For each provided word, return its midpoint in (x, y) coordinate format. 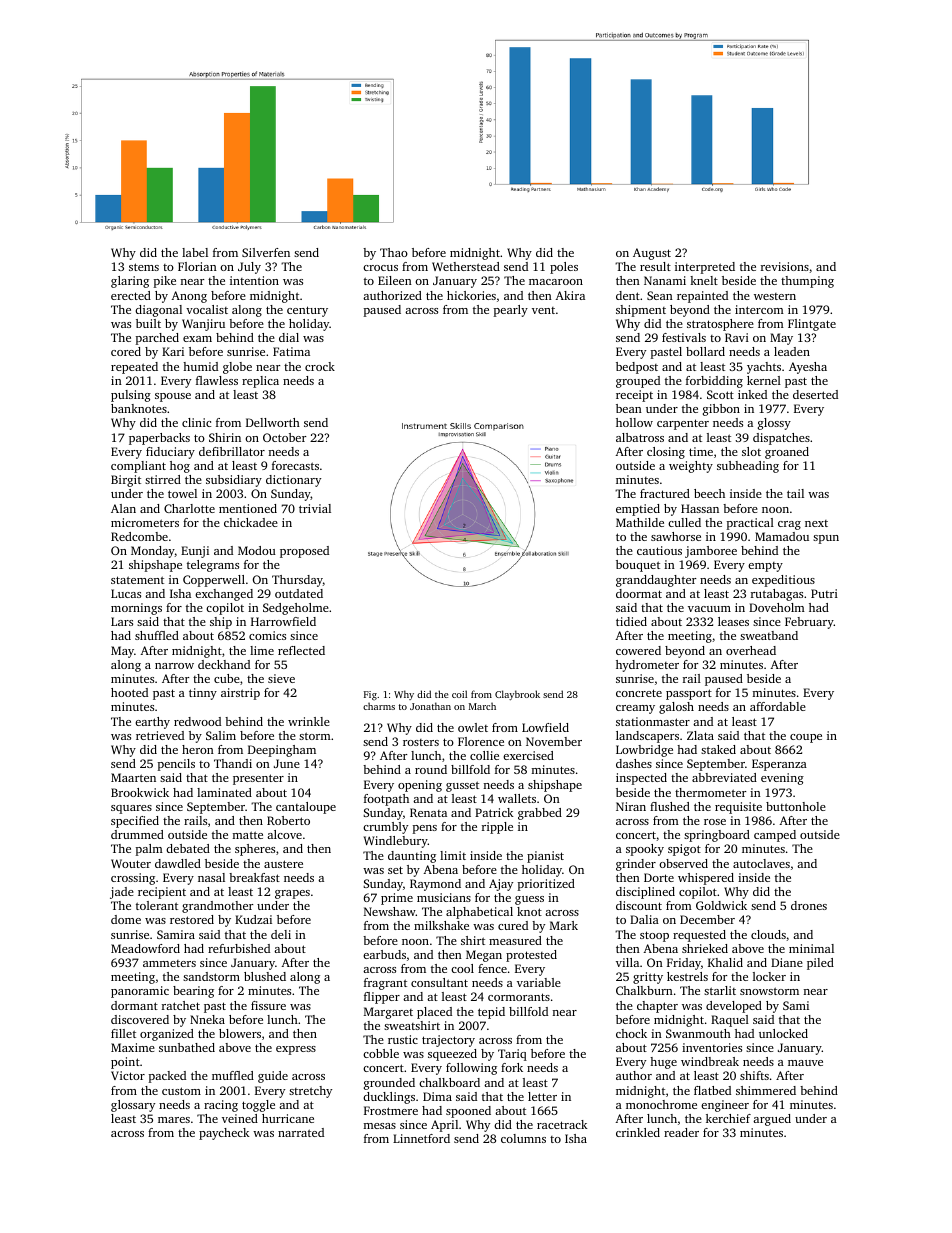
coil (459, 694)
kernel (764, 380)
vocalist (207, 309)
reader (681, 1132)
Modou (257, 550)
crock (320, 366)
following (471, 1069)
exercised (528, 755)
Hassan (700, 508)
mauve (805, 1063)
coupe (806, 738)
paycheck (224, 1134)
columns (523, 1138)
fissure (268, 1005)
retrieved (160, 735)
